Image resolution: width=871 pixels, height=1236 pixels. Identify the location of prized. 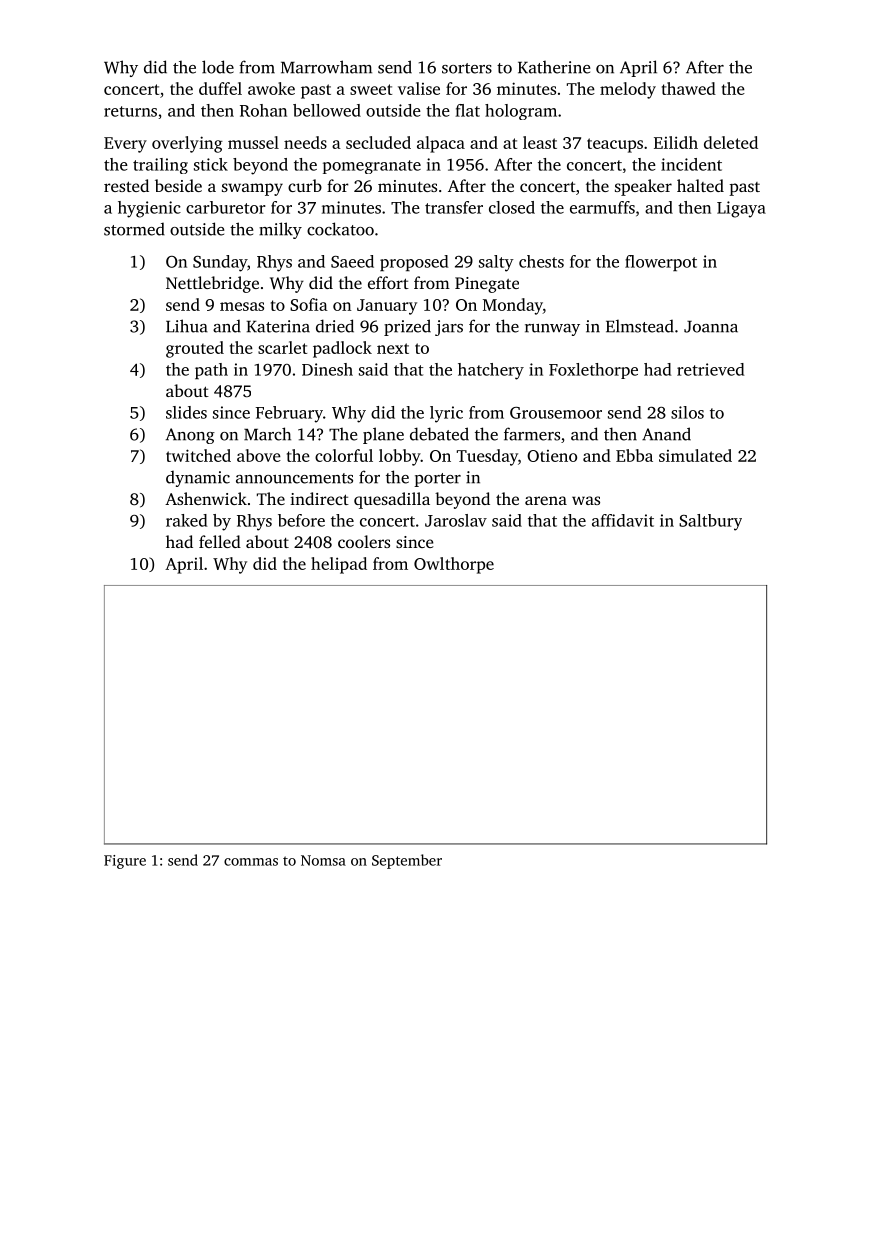
(407, 327).
